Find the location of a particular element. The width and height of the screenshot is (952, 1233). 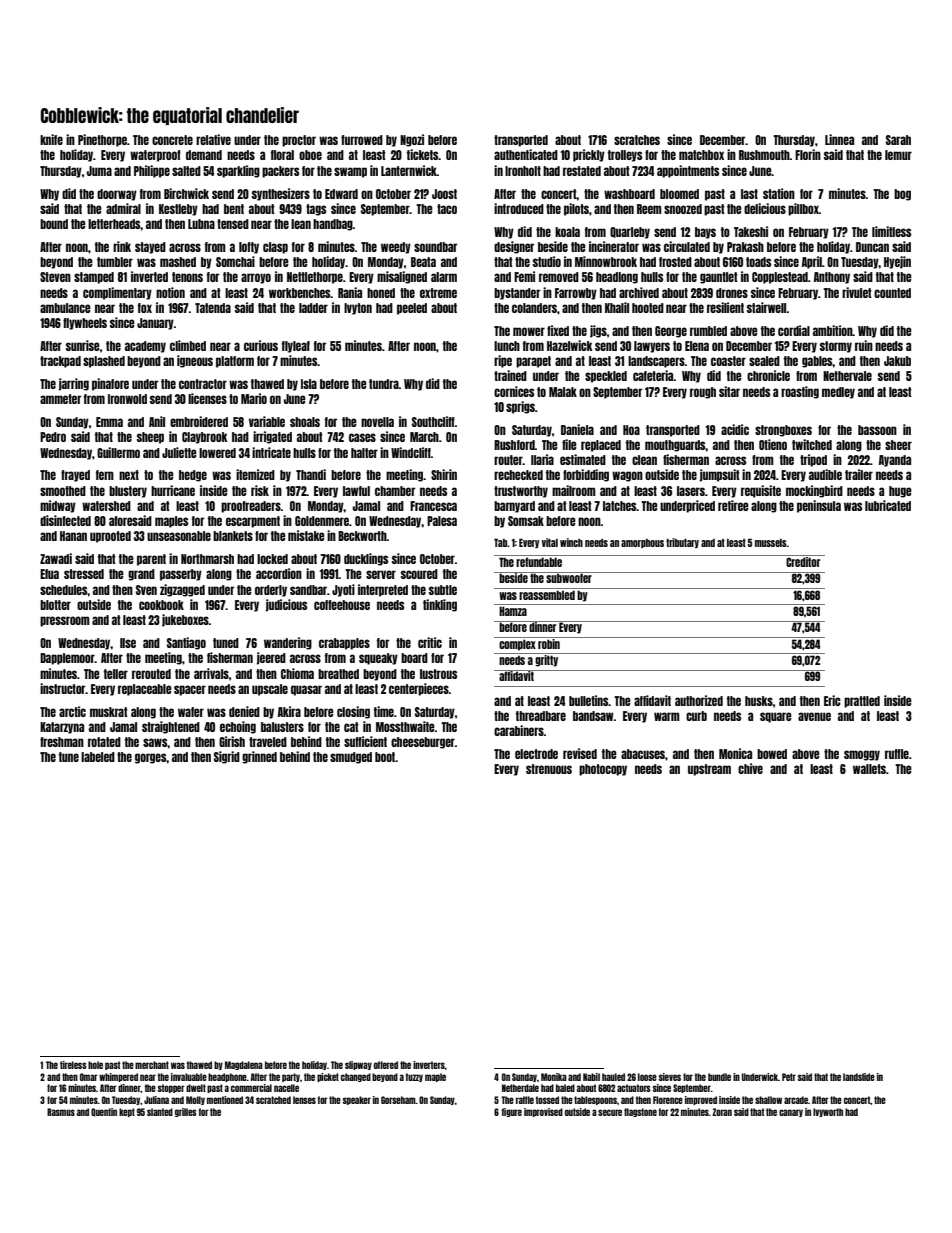

Mossthwaite is located at coordinates (405, 726).
